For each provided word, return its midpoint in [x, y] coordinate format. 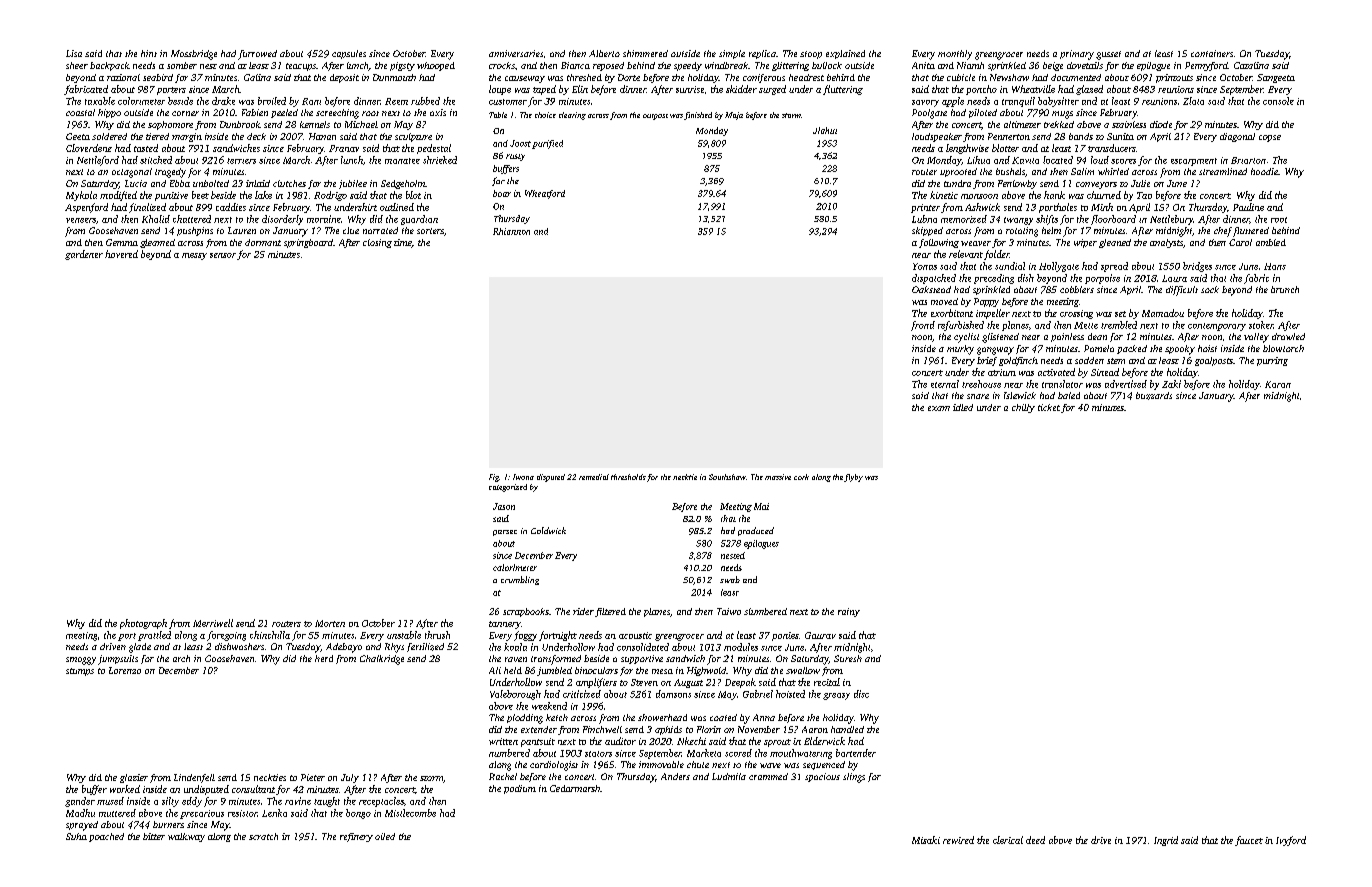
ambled [1271, 242]
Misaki [926, 840]
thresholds [628, 477]
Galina [257, 77]
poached [106, 837]
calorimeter [515, 567]
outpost [655, 117]
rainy [849, 612]
